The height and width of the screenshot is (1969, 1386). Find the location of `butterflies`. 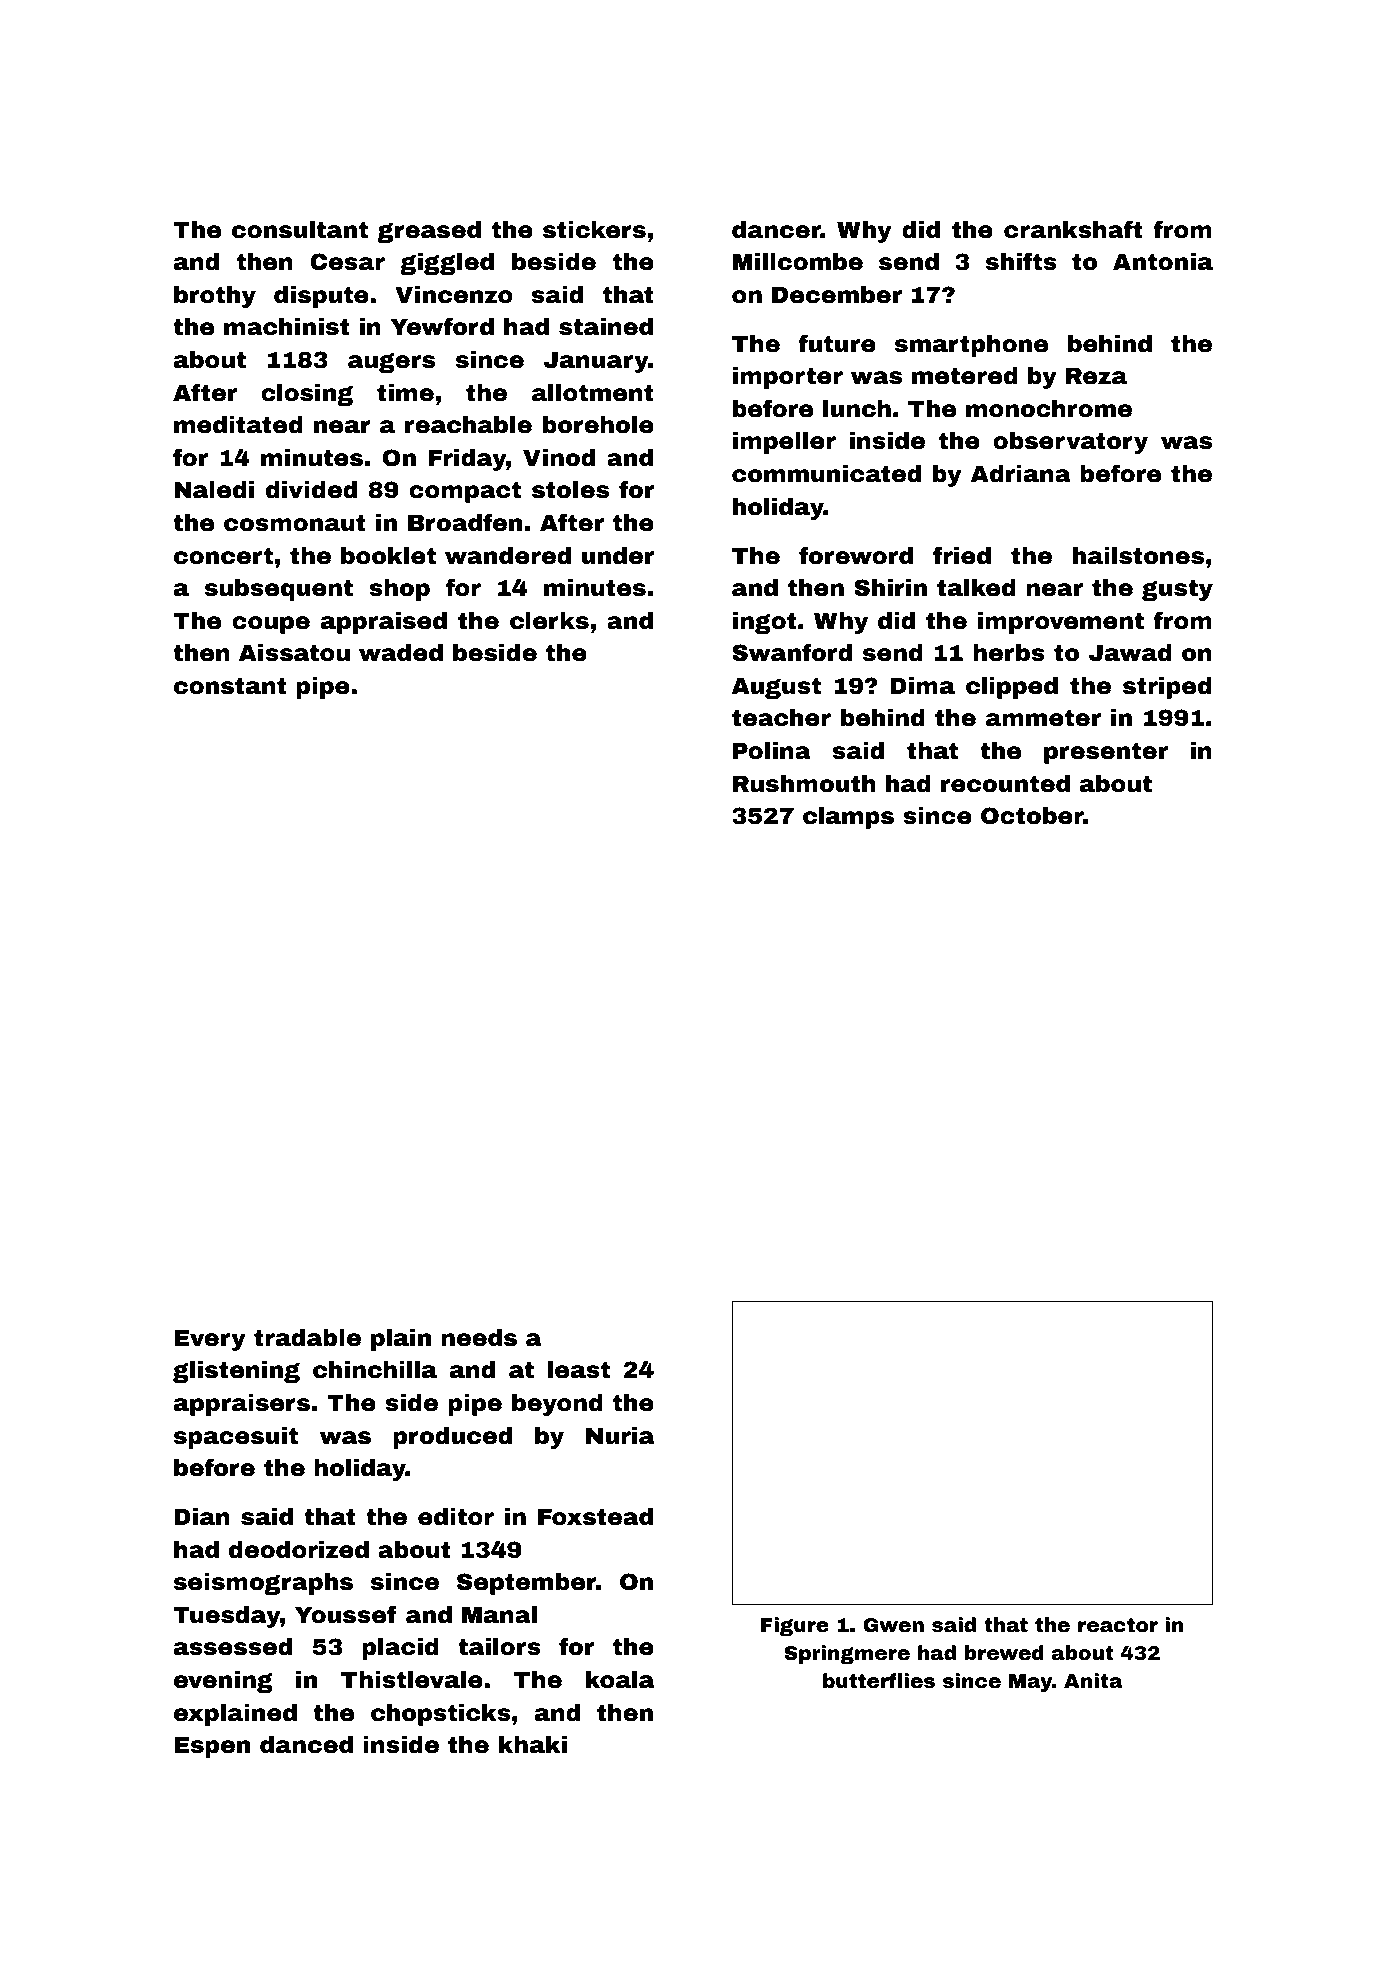

butterflies is located at coordinates (879, 1680).
